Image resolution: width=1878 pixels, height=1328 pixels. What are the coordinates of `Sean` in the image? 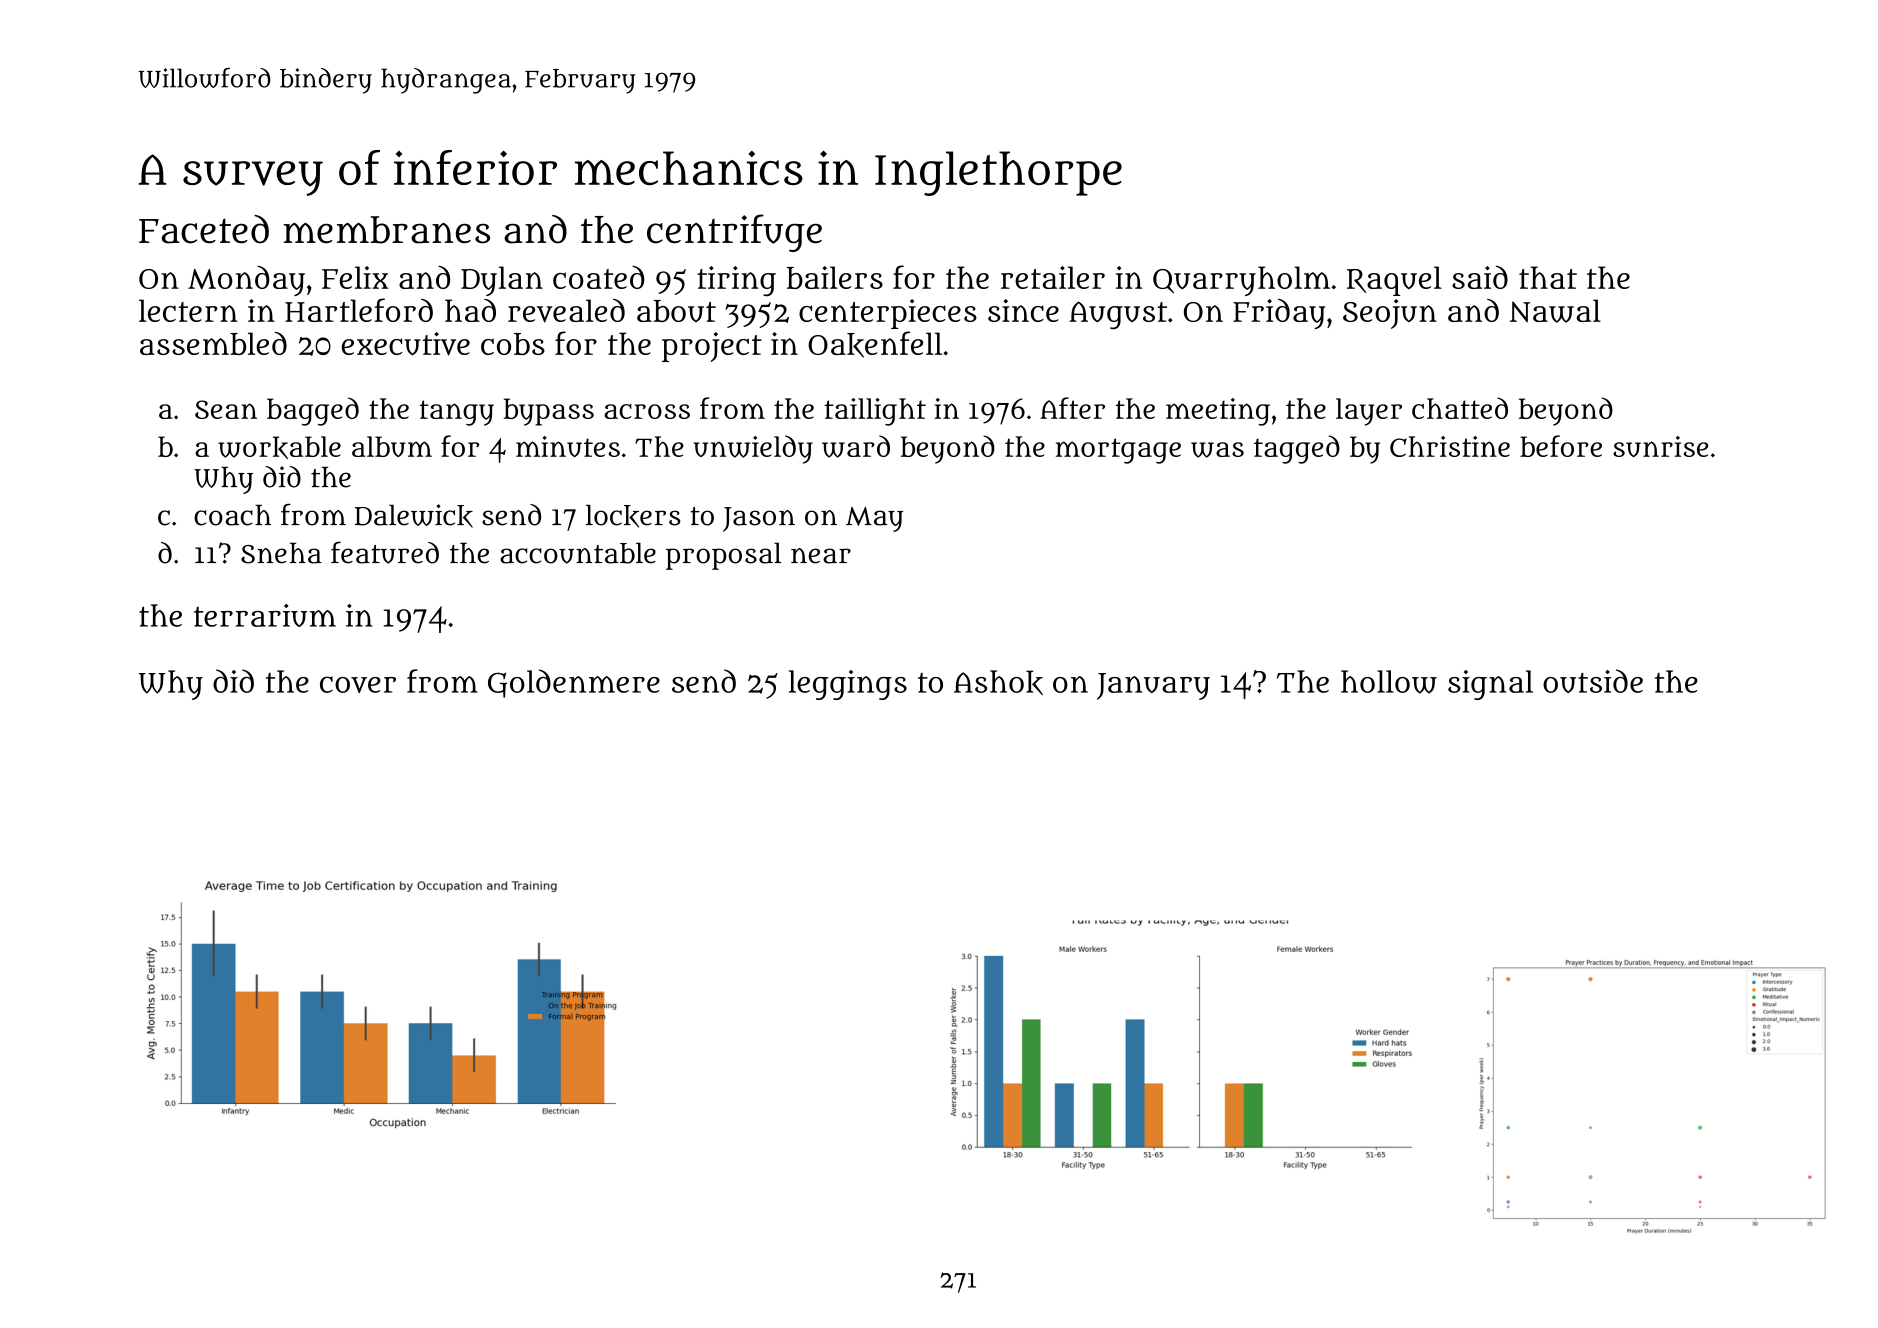 It's located at (226, 409).
